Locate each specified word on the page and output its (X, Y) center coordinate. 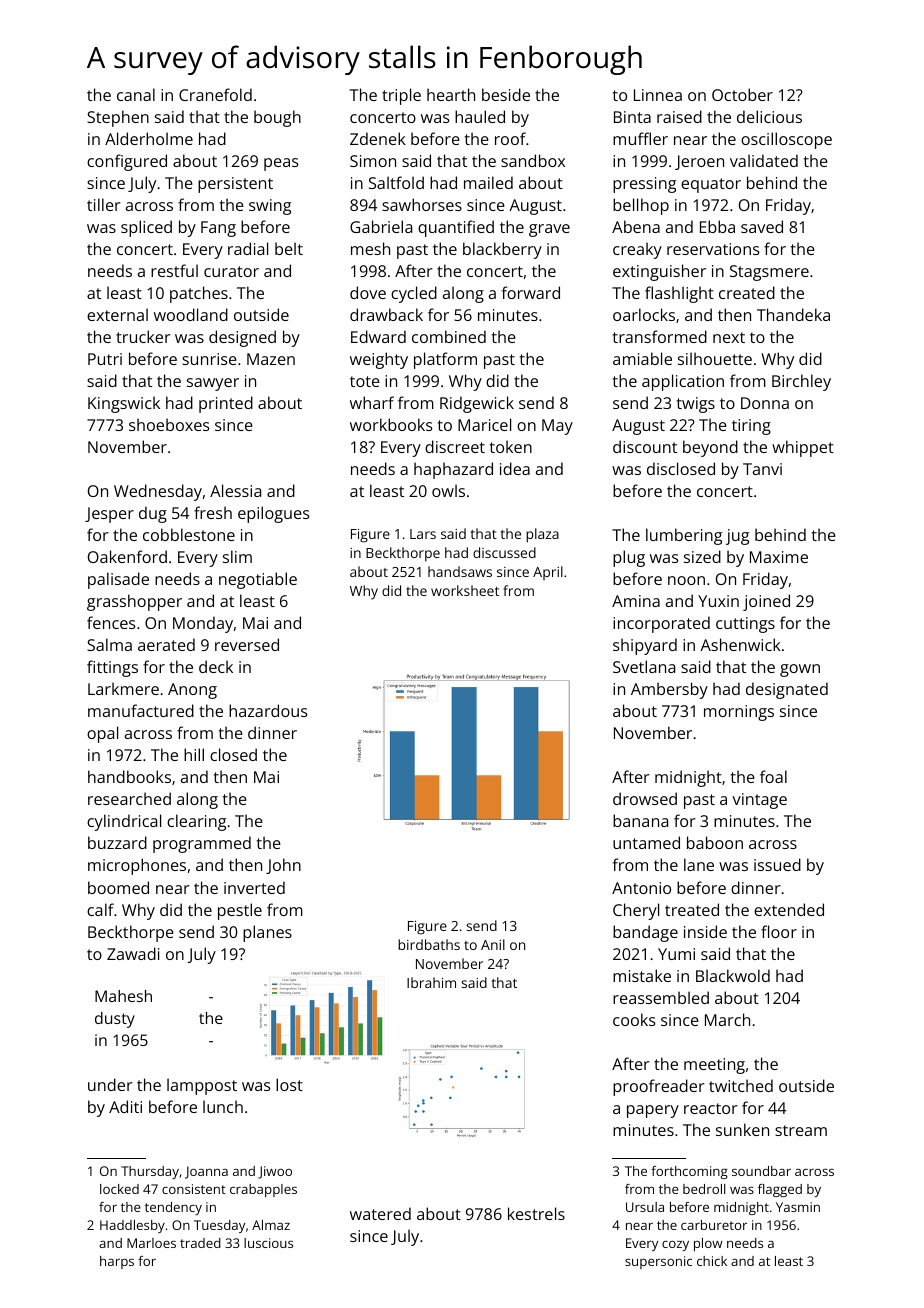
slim (237, 556)
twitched (741, 1085)
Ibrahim (431, 982)
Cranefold (215, 94)
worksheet (465, 590)
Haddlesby (132, 1226)
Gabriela (381, 226)
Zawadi (133, 953)
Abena (636, 226)
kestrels (536, 1213)
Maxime (779, 557)
